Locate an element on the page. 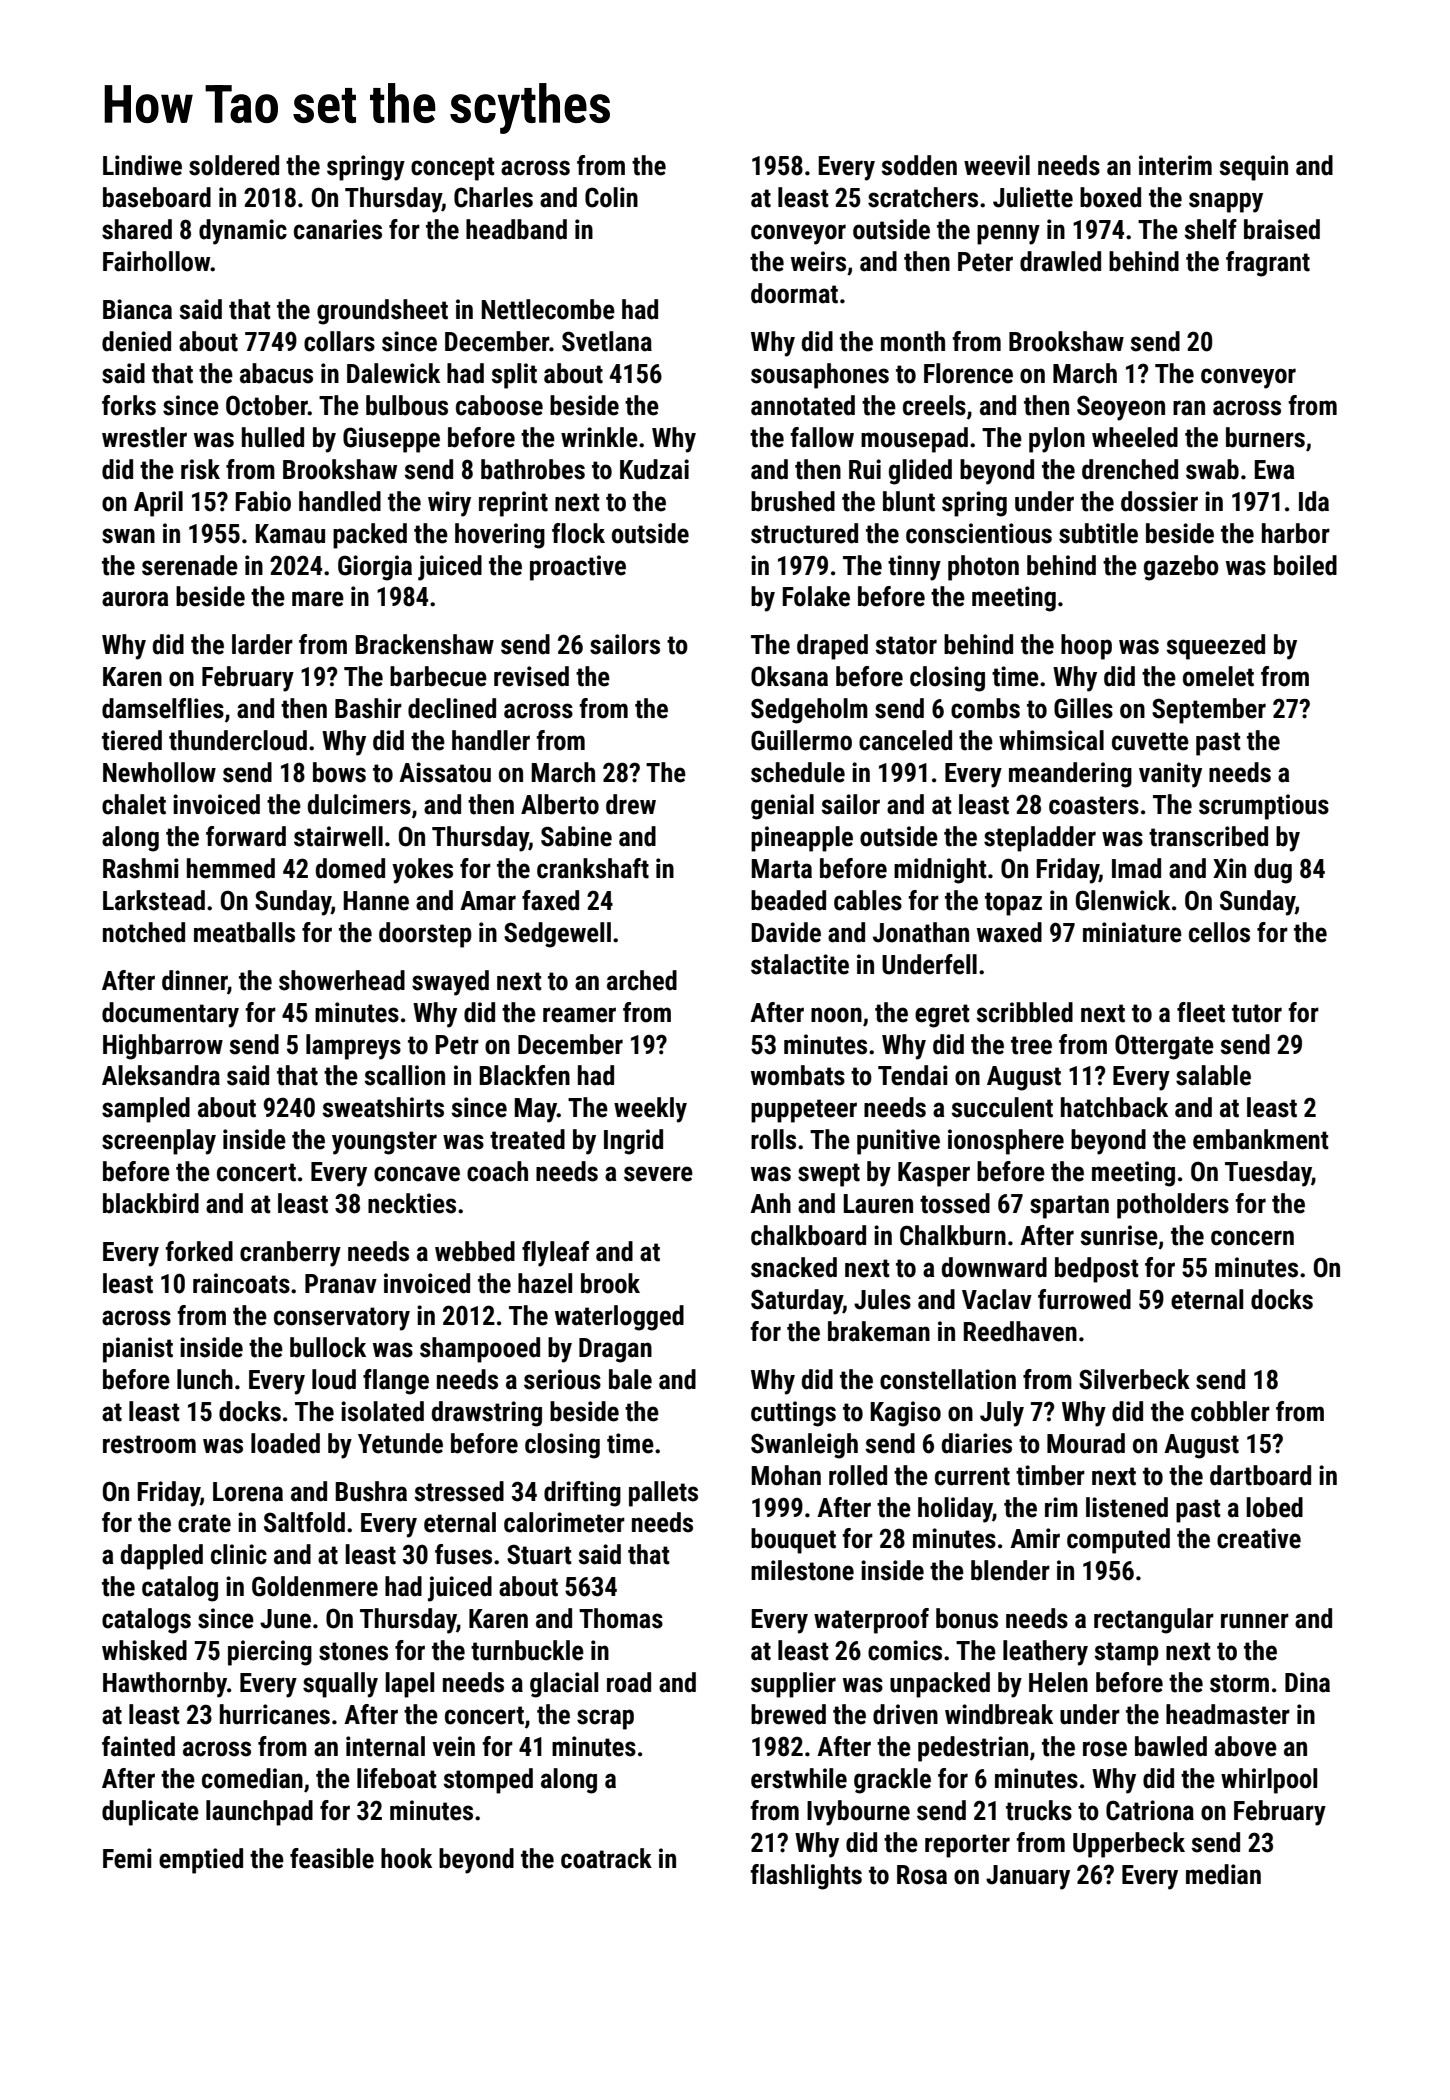  Giuseppe is located at coordinates (391, 440).
